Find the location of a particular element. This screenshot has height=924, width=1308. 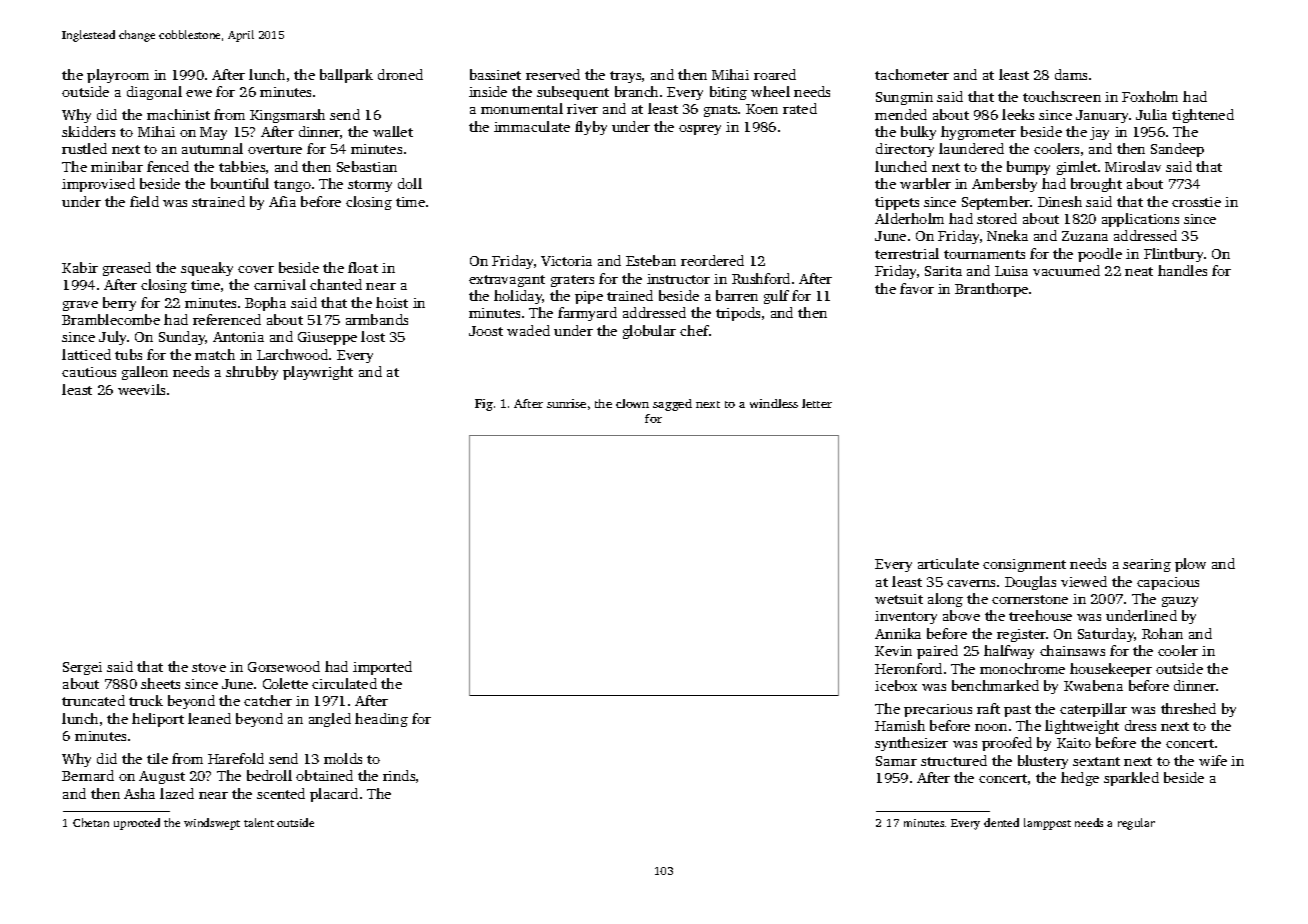

Chetan is located at coordinates (91, 822).
